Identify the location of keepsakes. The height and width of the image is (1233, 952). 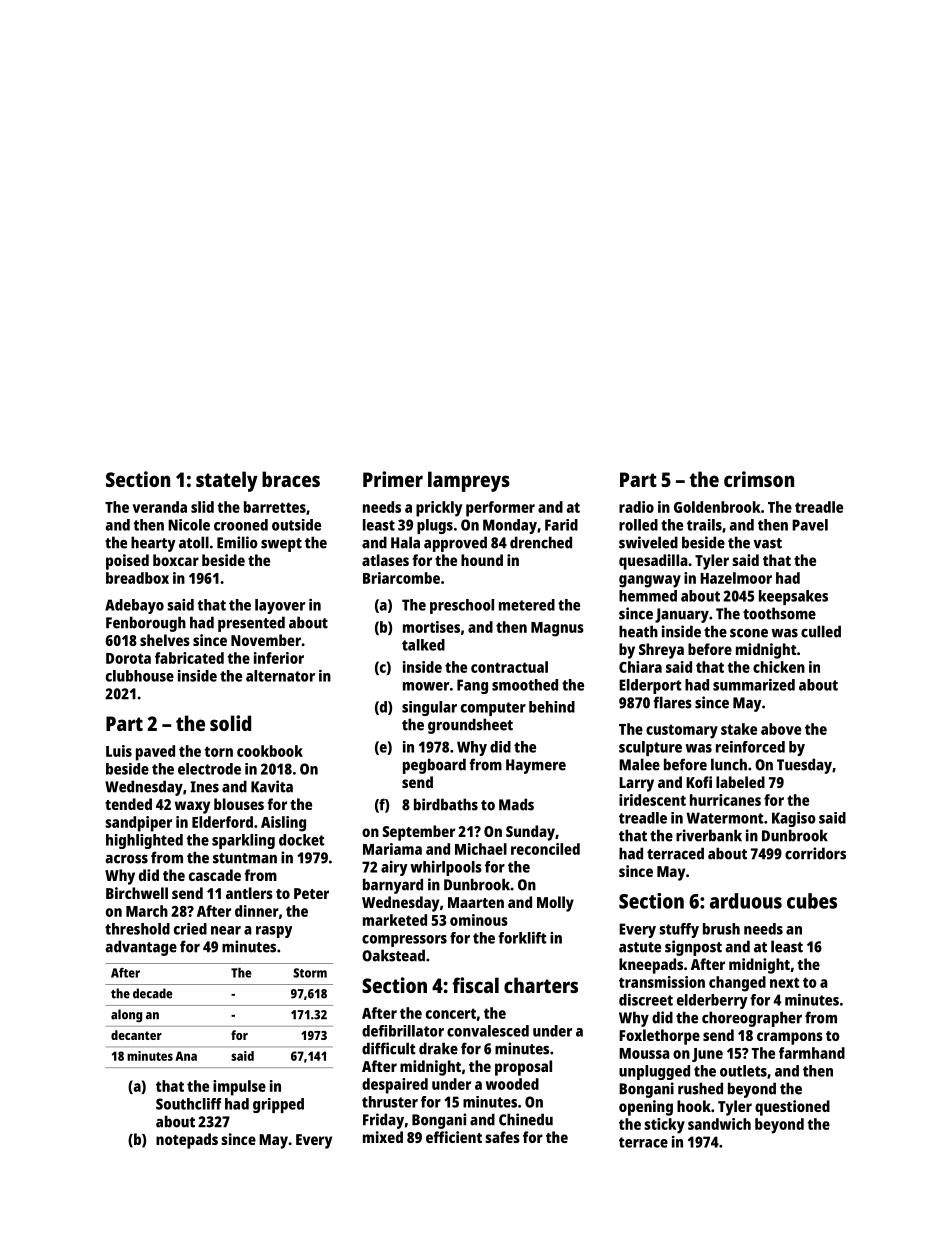
(793, 597).
